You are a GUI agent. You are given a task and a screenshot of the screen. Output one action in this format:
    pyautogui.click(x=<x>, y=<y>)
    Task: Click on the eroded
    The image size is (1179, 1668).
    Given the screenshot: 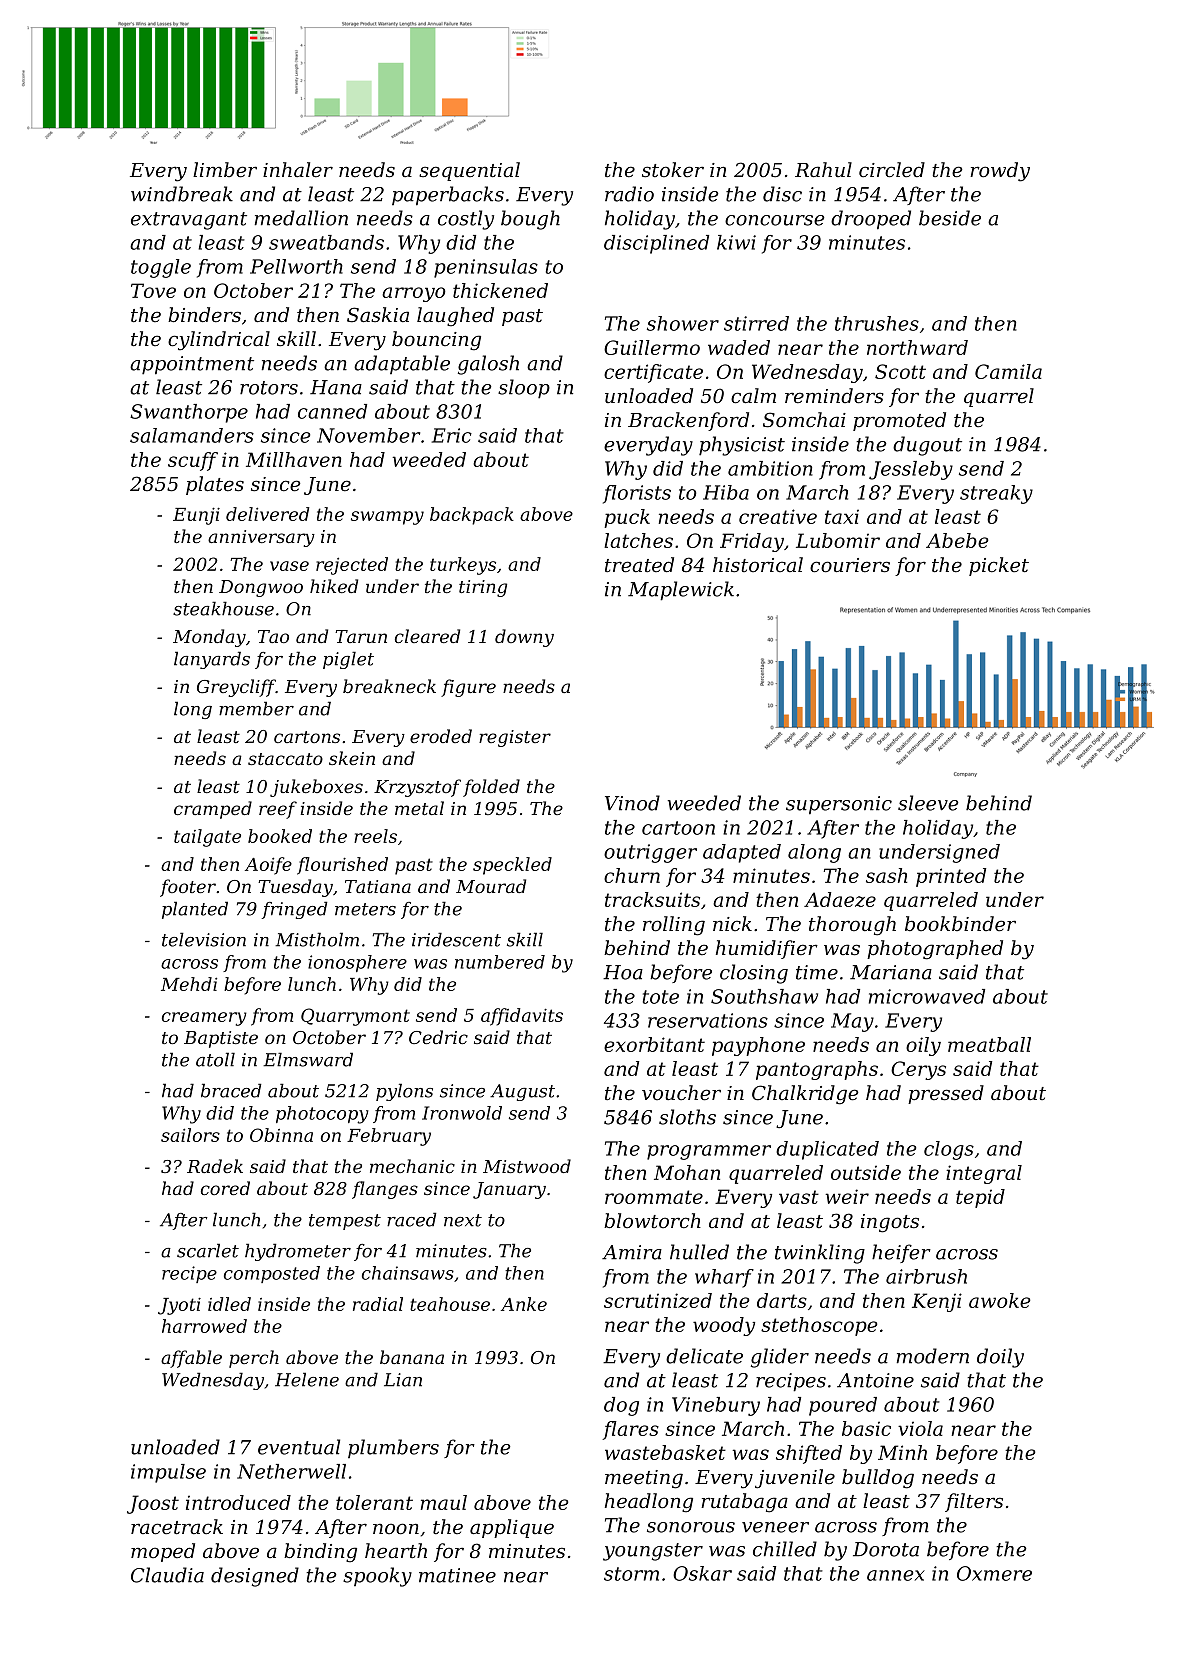 What is the action you would take?
    pyautogui.click(x=441, y=736)
